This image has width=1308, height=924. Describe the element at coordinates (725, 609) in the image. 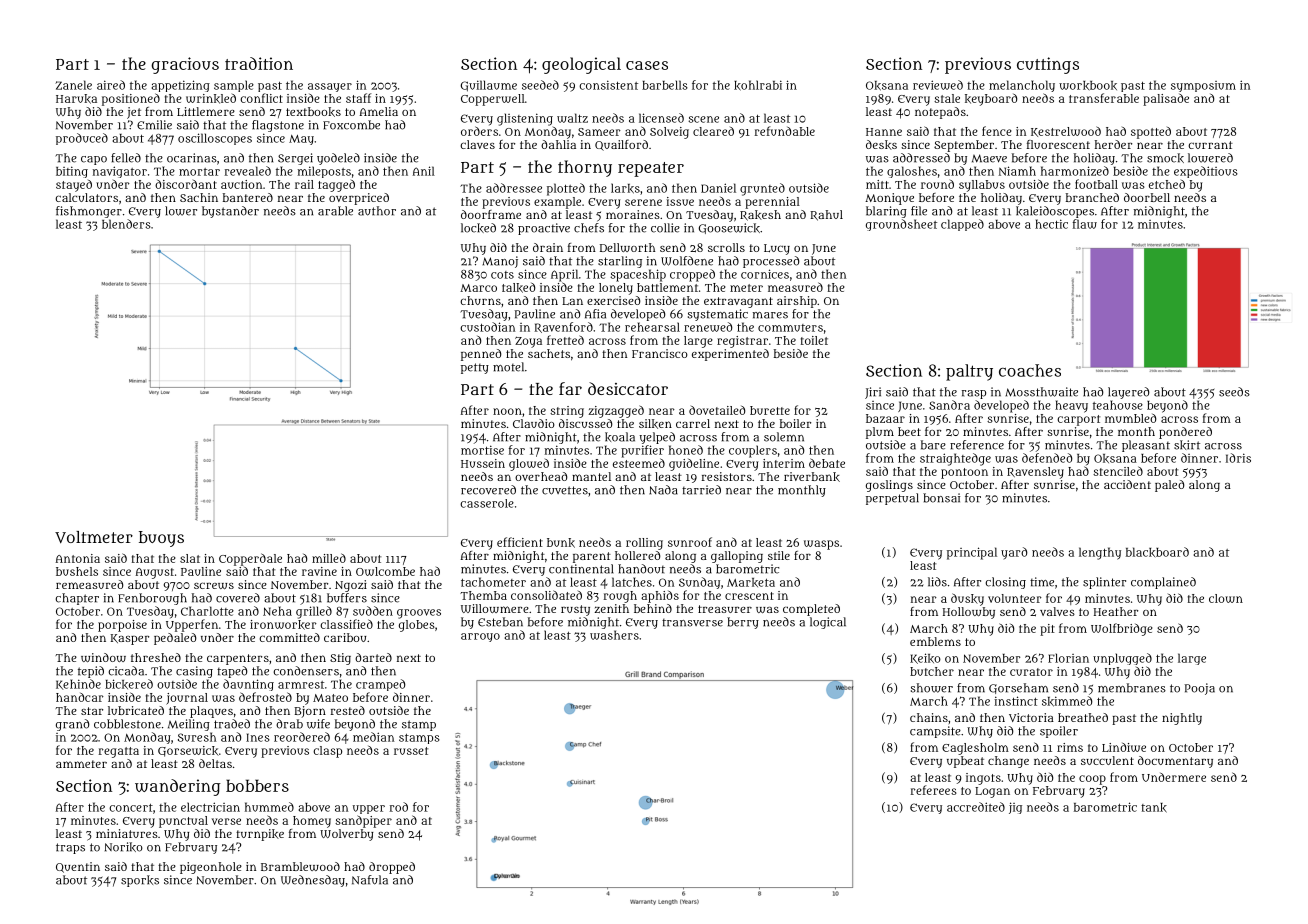

I see `treasurer` at that location.
